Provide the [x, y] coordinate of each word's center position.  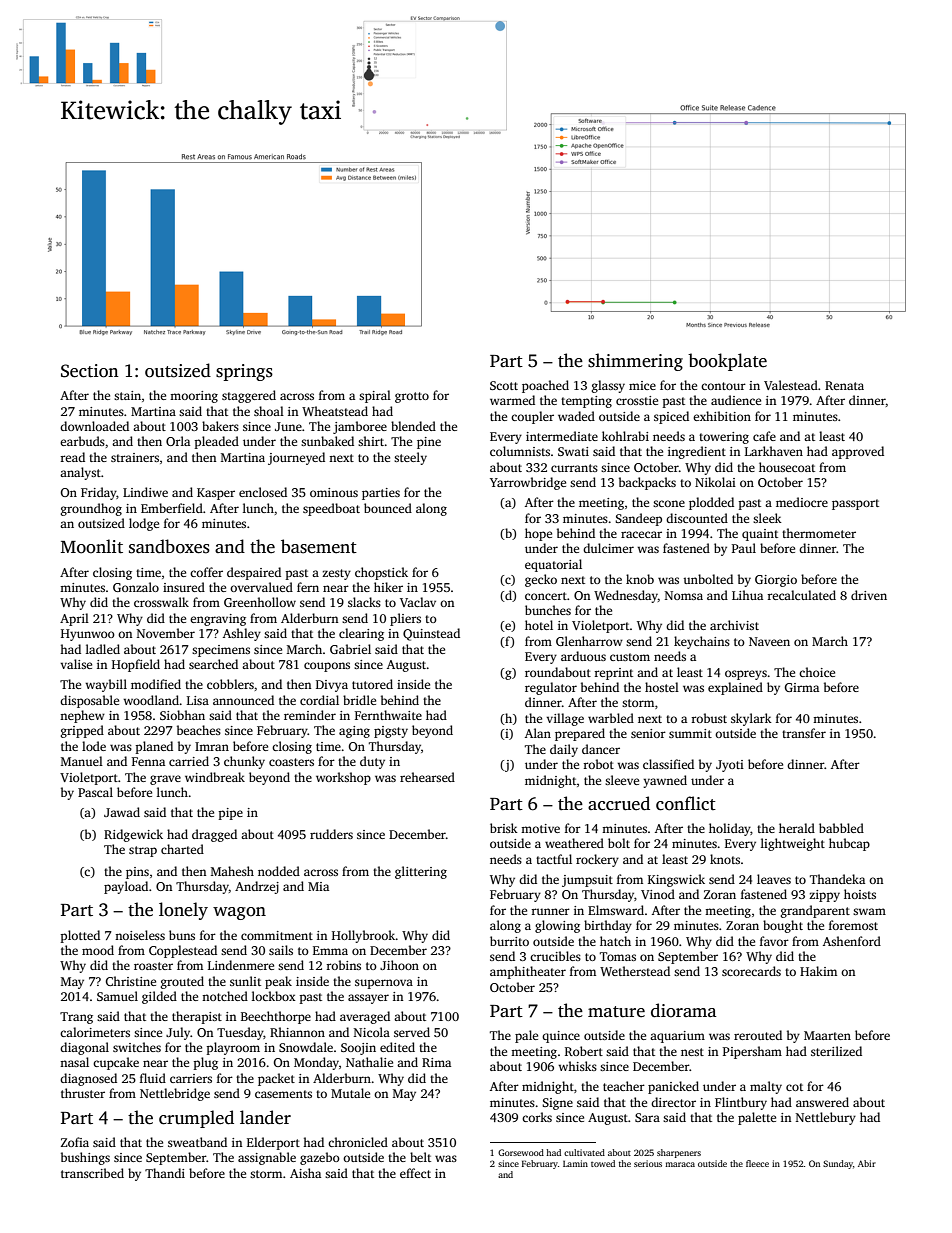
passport [855, 504]
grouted [182, 982]
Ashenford [852, 941]
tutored [372, 684]
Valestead [791, 385]
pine [429, 443]
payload [126, 887]
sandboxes [169, 546]
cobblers [230, 684]
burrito [509, 941]
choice [817, 672]
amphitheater [528, 972]
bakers [220, 426]
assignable [267, 1158]
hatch [615, 941]
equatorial [553, 565]
